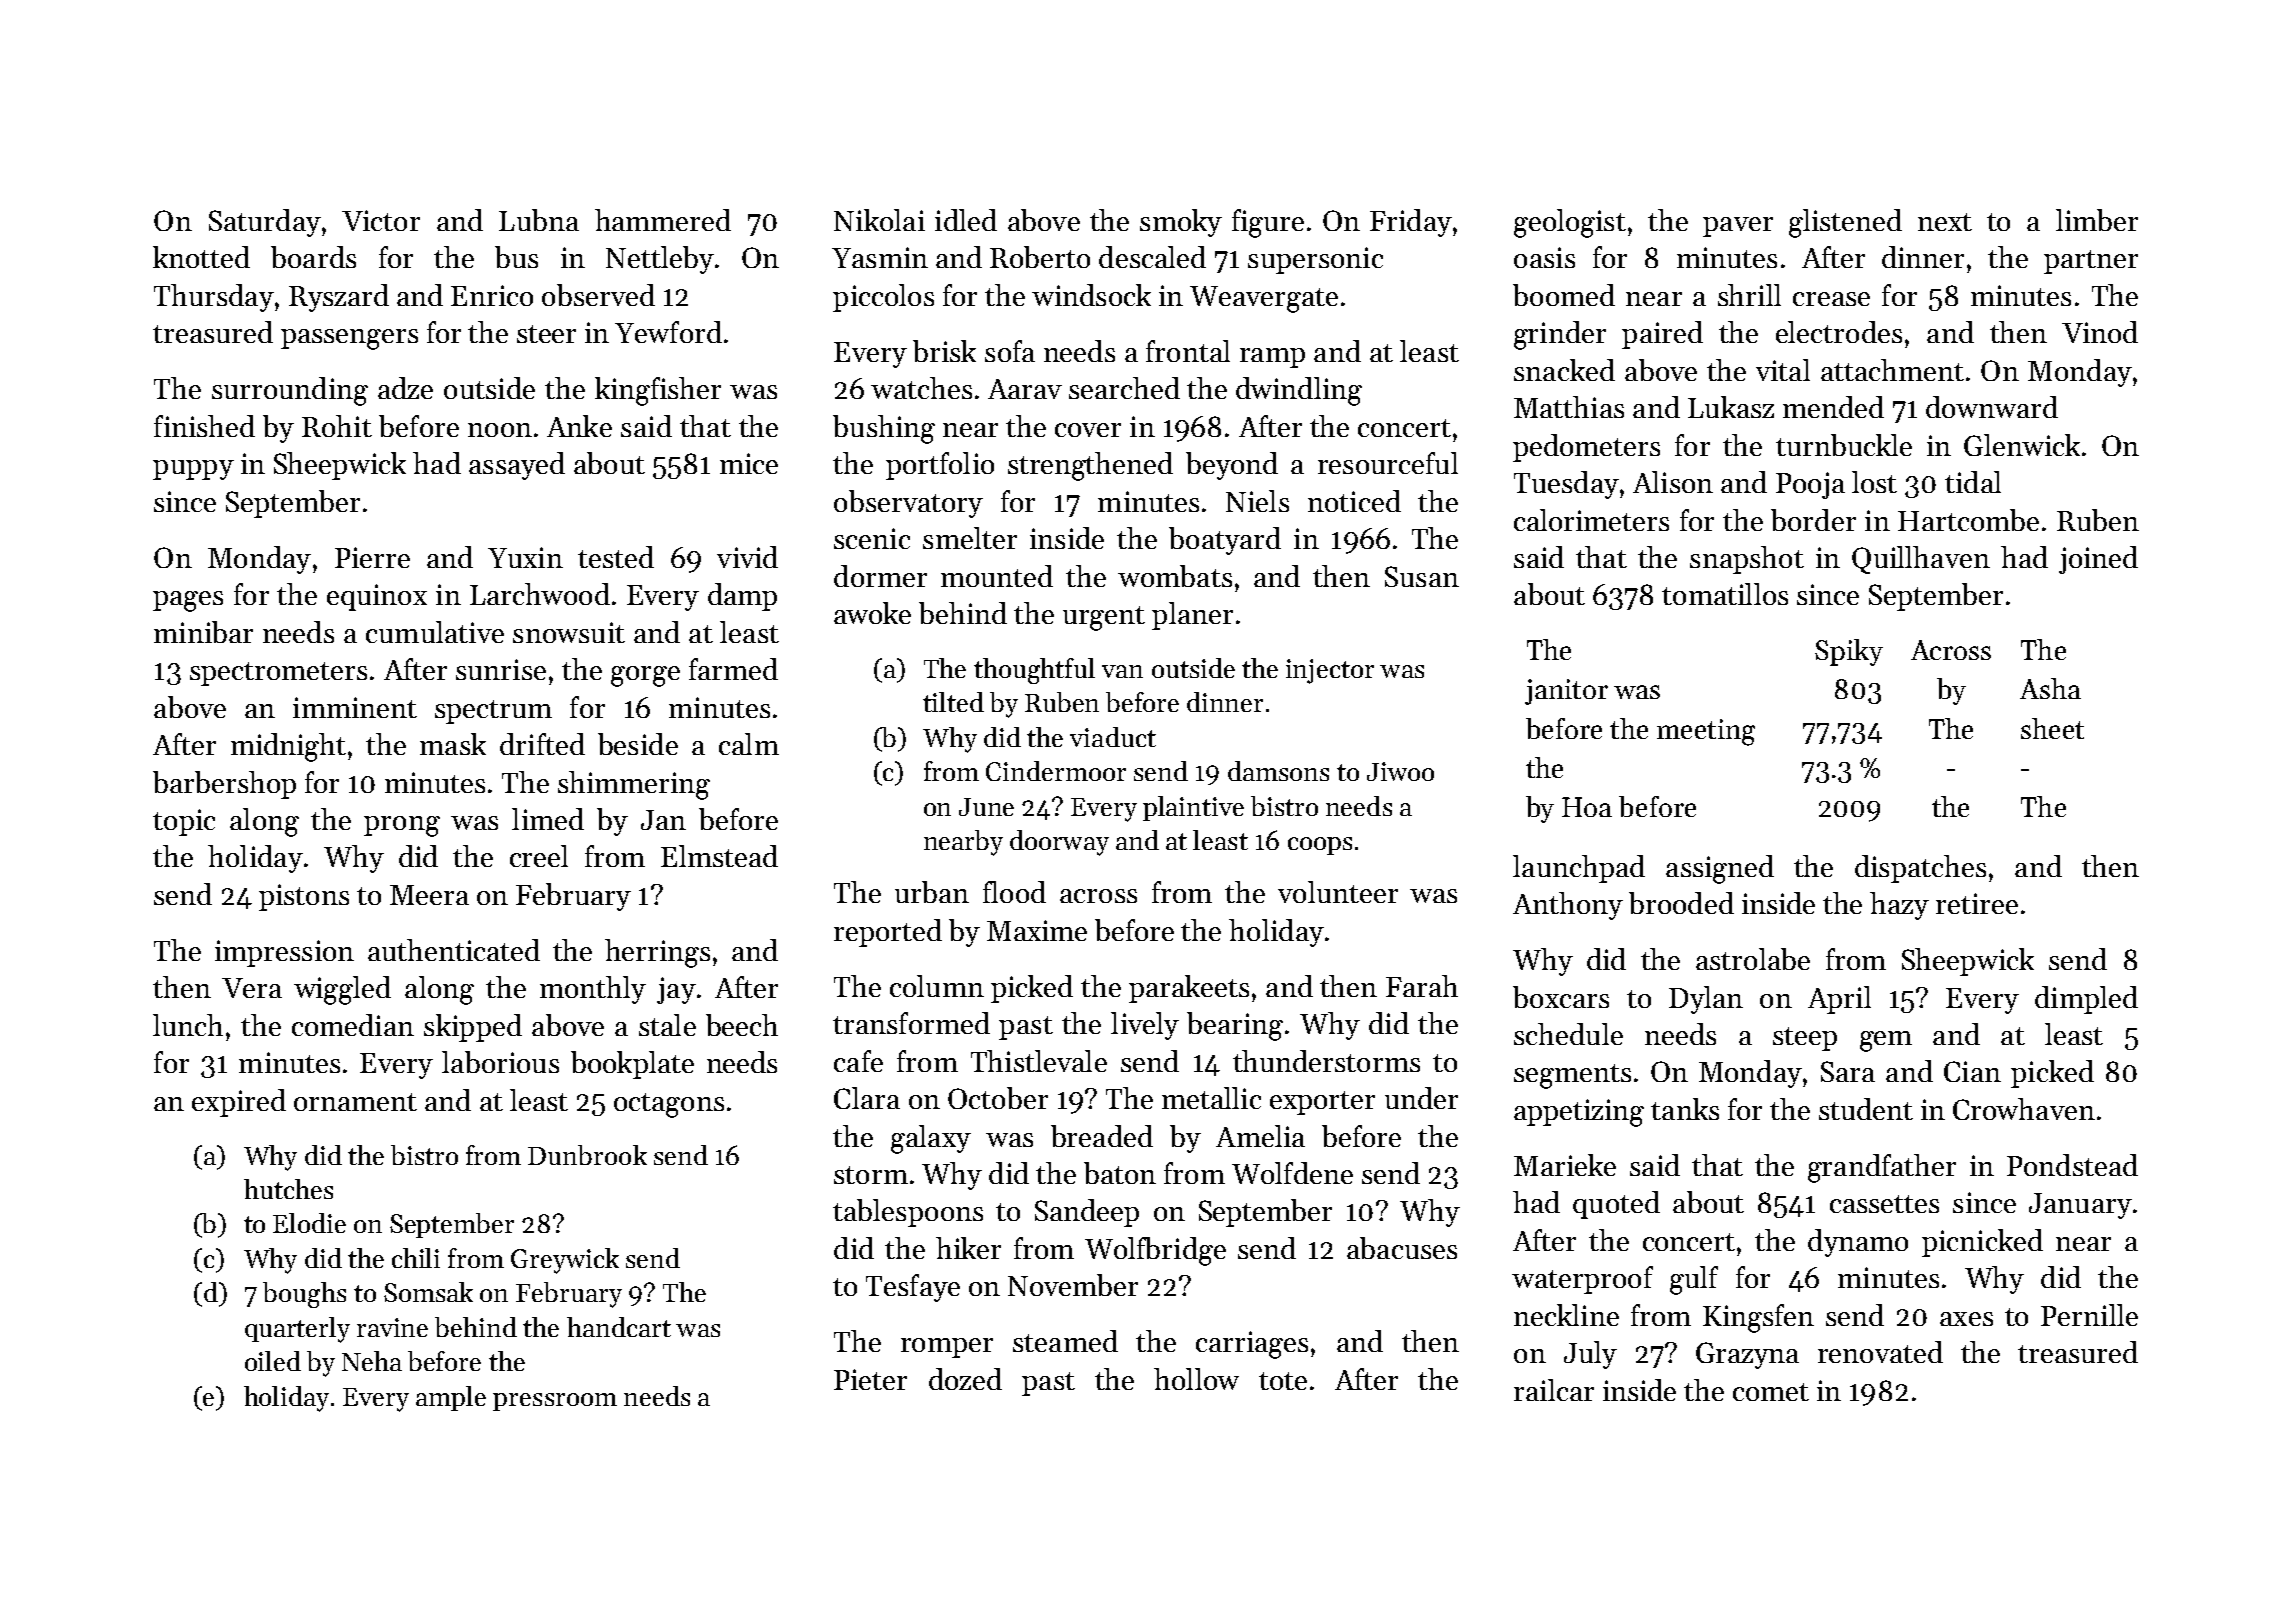 The height and width of the screenshot is (1620, 2292). What do you see at coordinates (372, 557) in the screenshot?
I see `Pierre` at bounding box center [372, 557].
